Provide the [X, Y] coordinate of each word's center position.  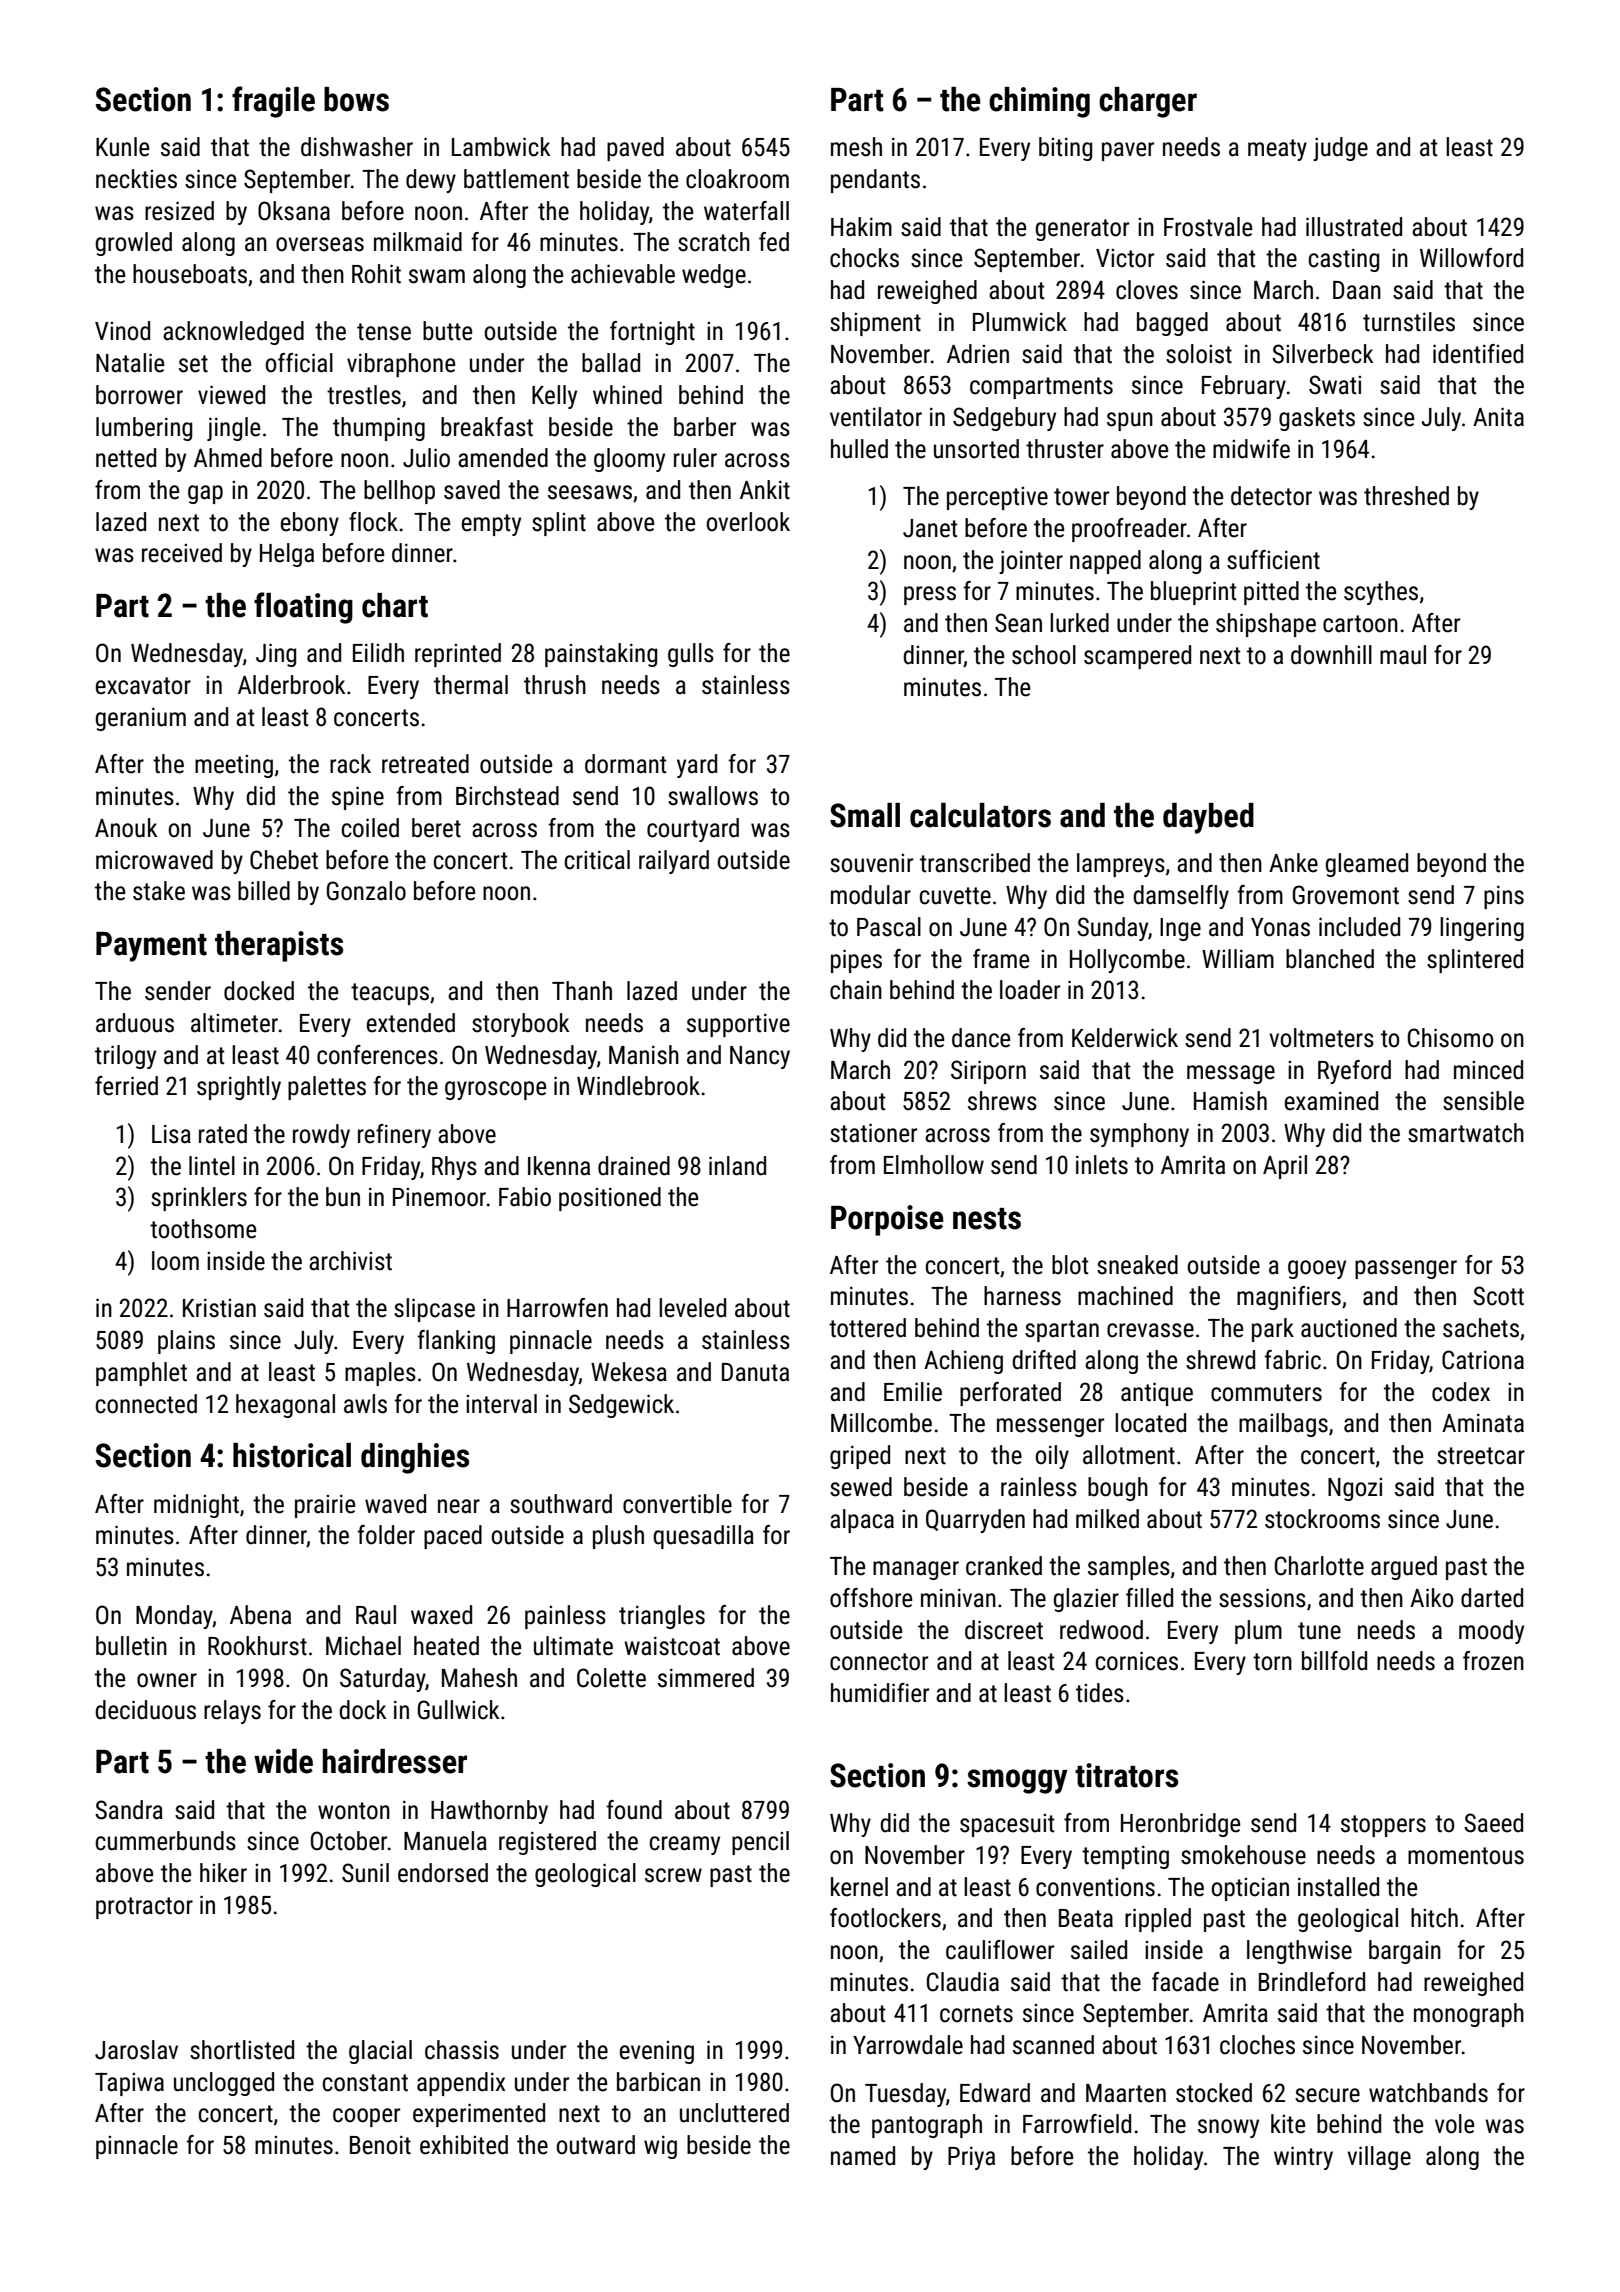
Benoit [380, 2145]
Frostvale [1208, 227]
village [1379, 2158]
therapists [279, 946]
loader [1030, 990]
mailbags [1283, 1425]
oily [1052, 1457]
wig [660, 2147]
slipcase [434, 1310]
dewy [431, 181]
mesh [856, 147]
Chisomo [1450, 1038]
